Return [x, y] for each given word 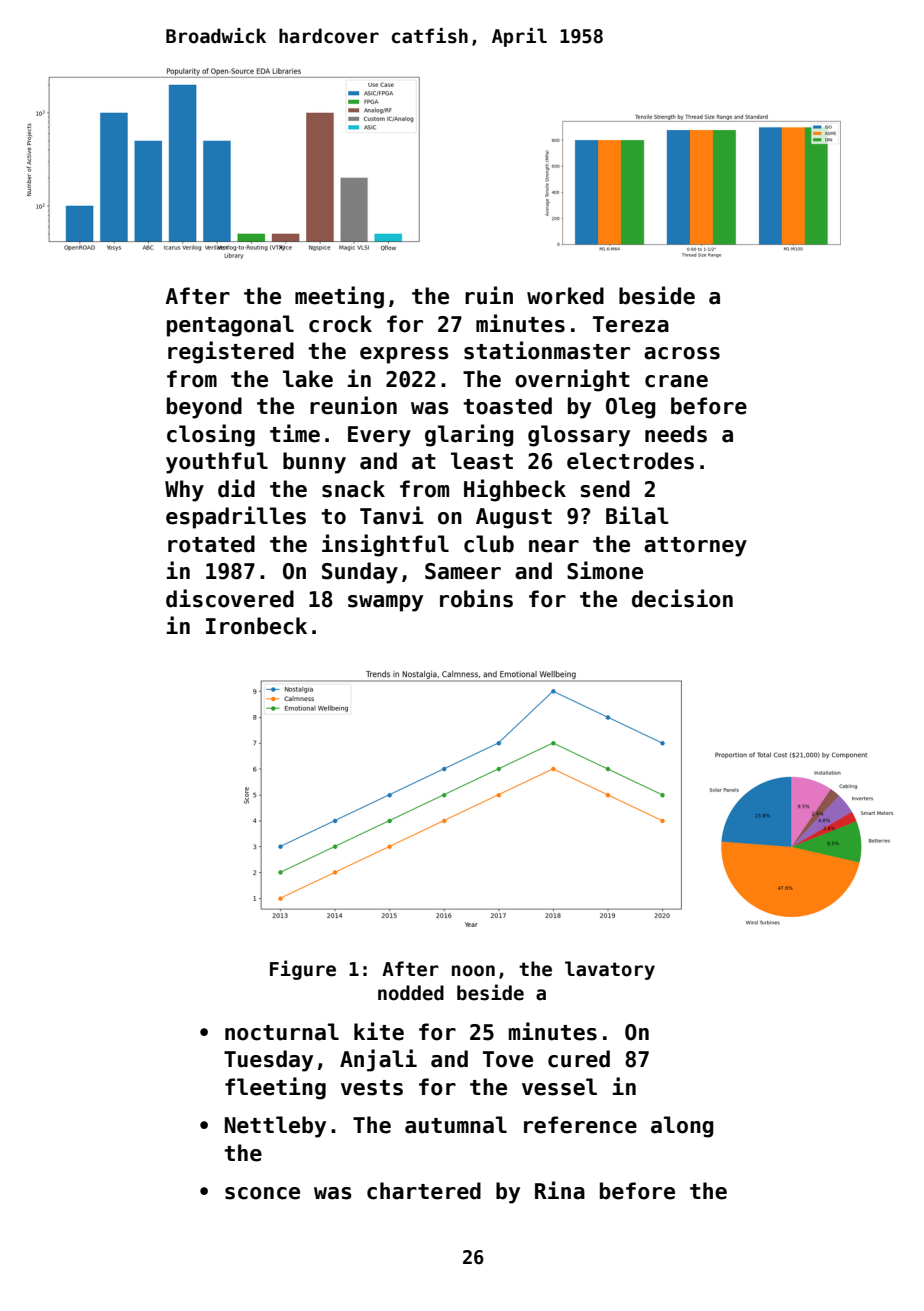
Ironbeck [256, 626]
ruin [489, 295]
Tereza [631, 324]
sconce [262, 1193]
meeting [339, 297]
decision [682, 598]
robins [476, 598]
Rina [560, 1190]
